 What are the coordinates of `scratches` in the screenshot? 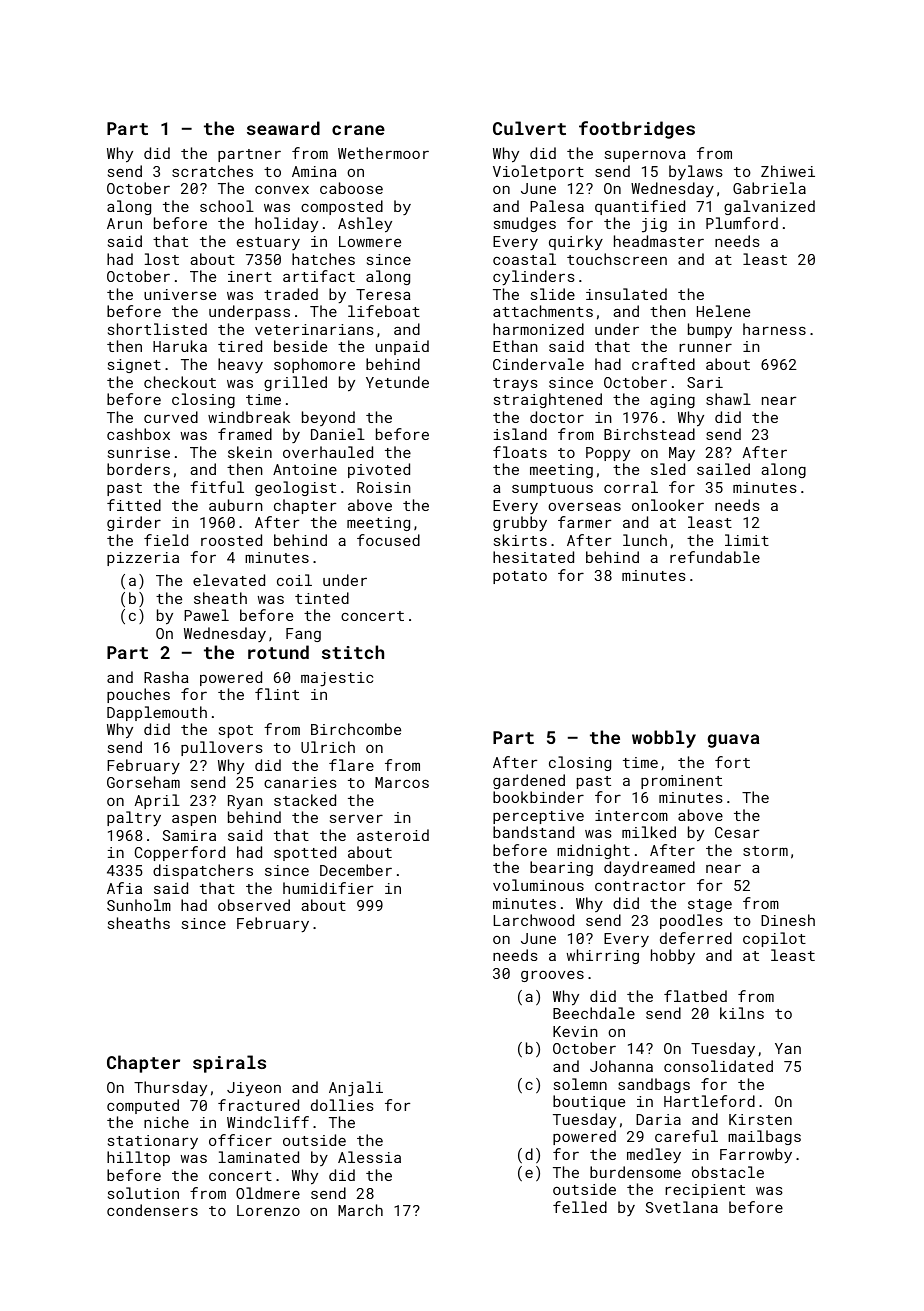 It's located at (212, 171).
